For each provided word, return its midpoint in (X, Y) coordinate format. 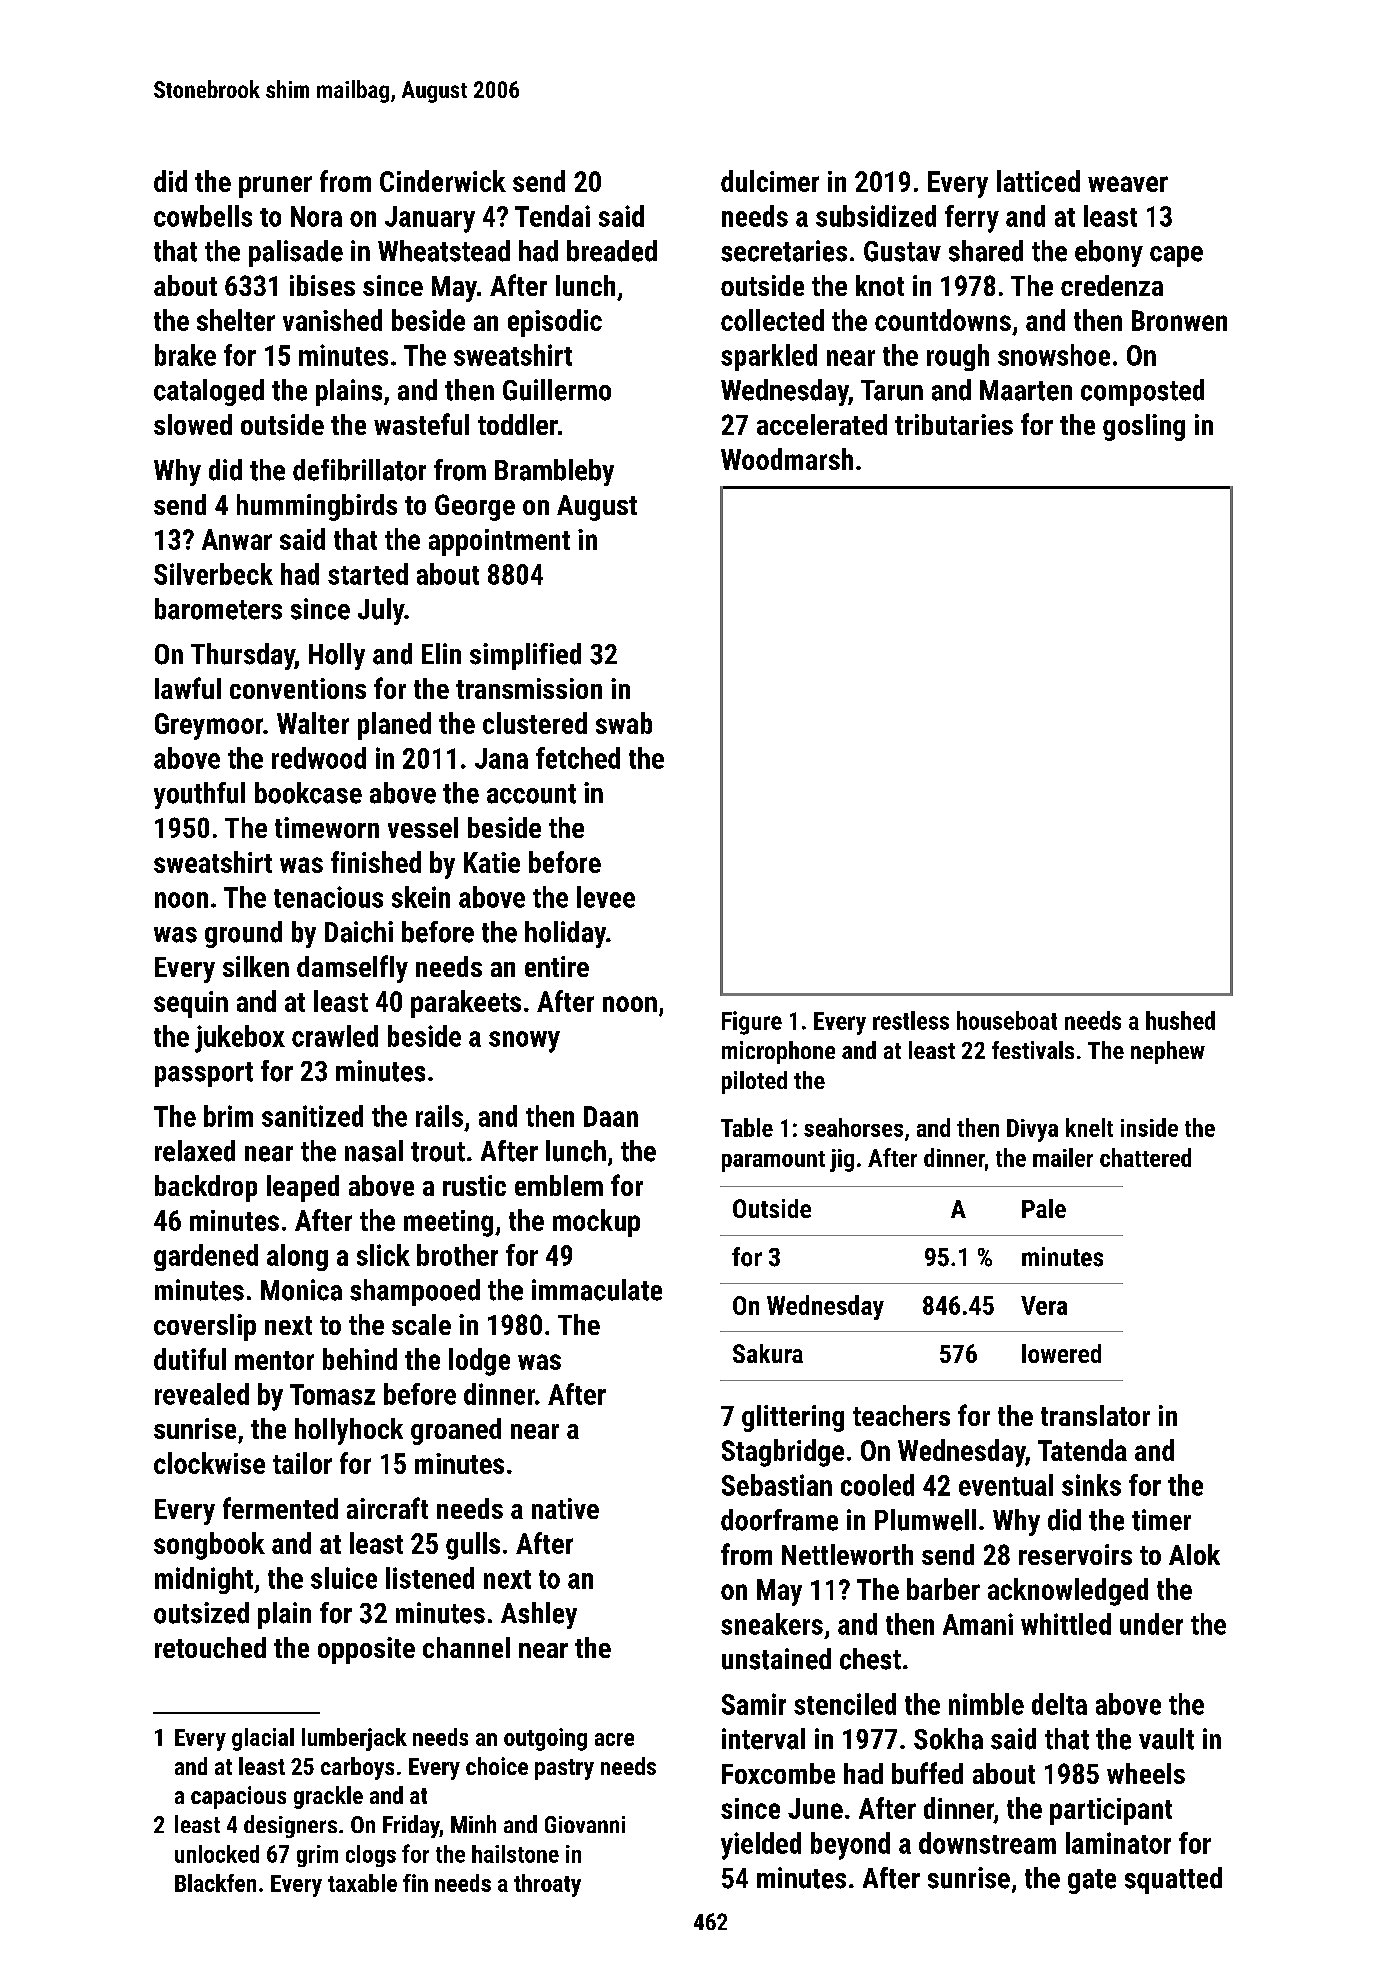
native (565, 1508)
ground (243, 934)
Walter (313, 723)
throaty (547, 1885)
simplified (525, 656)
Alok (1194, 1554)
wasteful (421, 424)
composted (1142, 392)
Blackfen (215, 1883)
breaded (612, 251)
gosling (1144, 427)
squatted (1173, 1880)
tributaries (954, 424)
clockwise (209, 1463)
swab (624, 723)
